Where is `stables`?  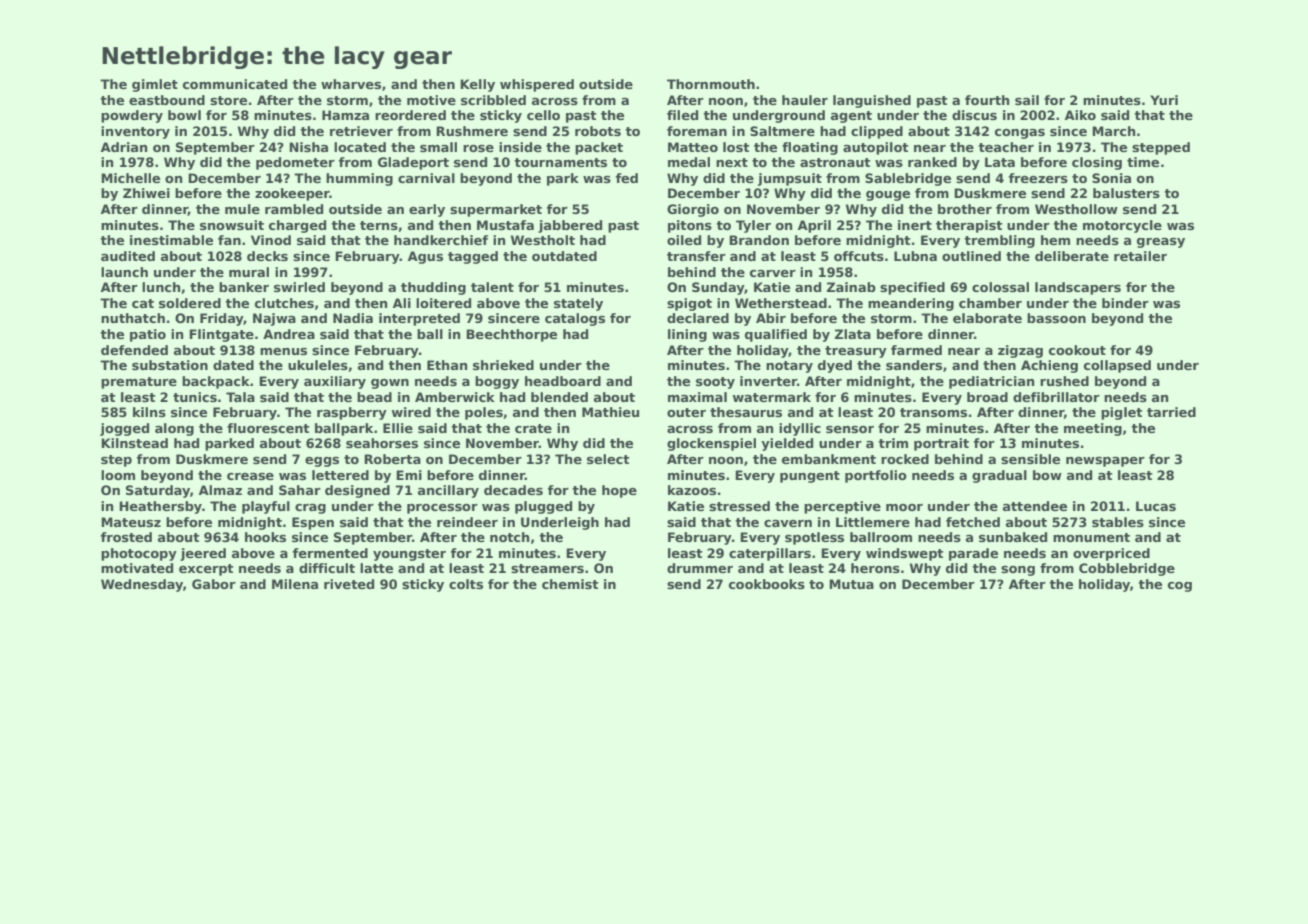 stables is located at coordinates (1118, 522).
